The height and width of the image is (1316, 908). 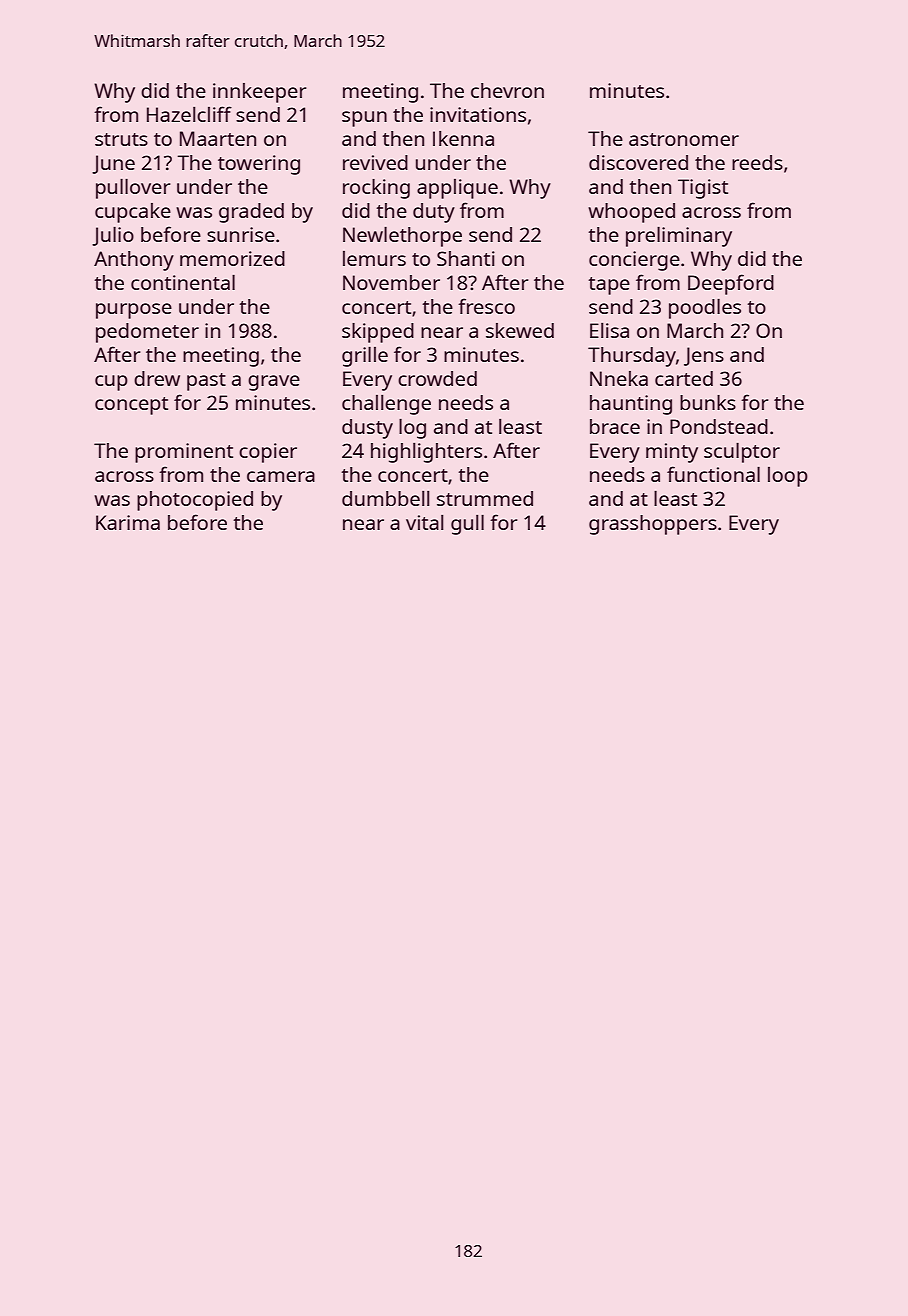 I want to click on fresco, so click(x=486, y=306).
